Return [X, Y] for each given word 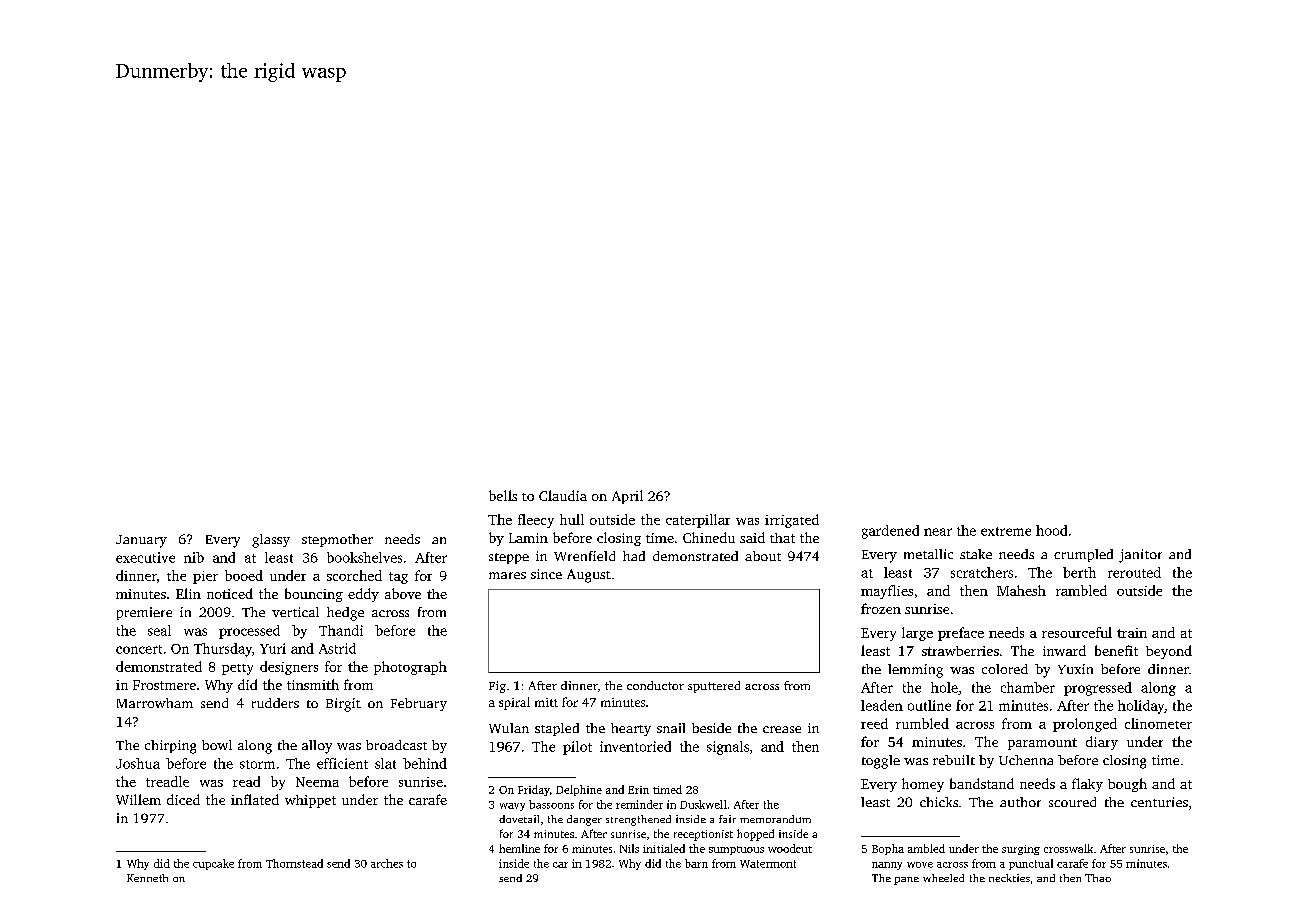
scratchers [982, 572]
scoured [1072, 802]
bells [503, 495]
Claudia [563, 495]
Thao [1098, 878]
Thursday [223, 650]
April [627, 497]
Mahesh [1021, 590]
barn [696, 863]
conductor [655, 685]
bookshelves [364, 557]
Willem [138, 799]
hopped [755, 835]
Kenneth [147, 878]
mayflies [887, 592]
